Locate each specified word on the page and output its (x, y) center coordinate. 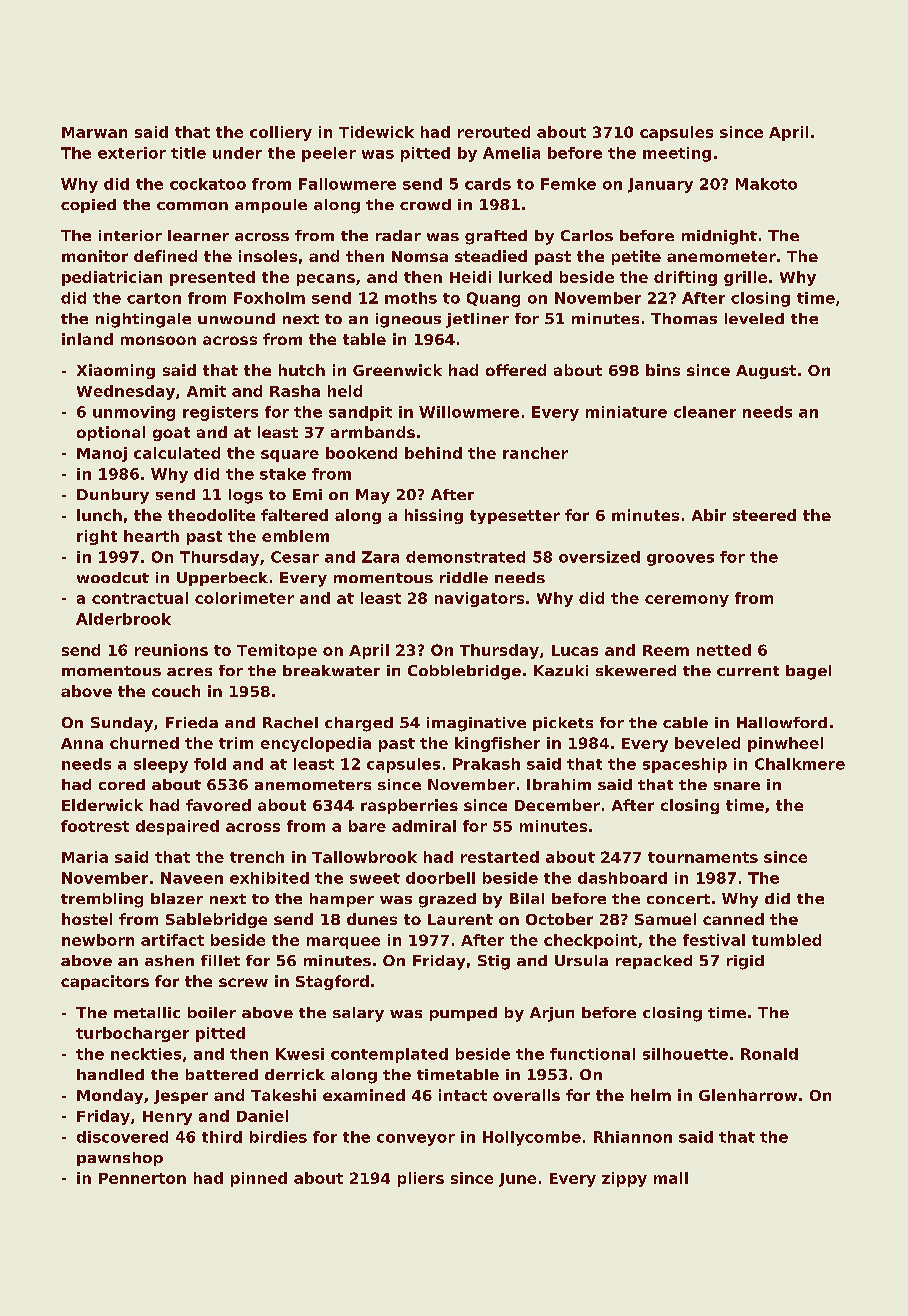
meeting (677, 154)
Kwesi (300, 1054)
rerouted (494, 132)
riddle (464, 577)
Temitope (277, 651)
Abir (709, 515)
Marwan (94, 132)
